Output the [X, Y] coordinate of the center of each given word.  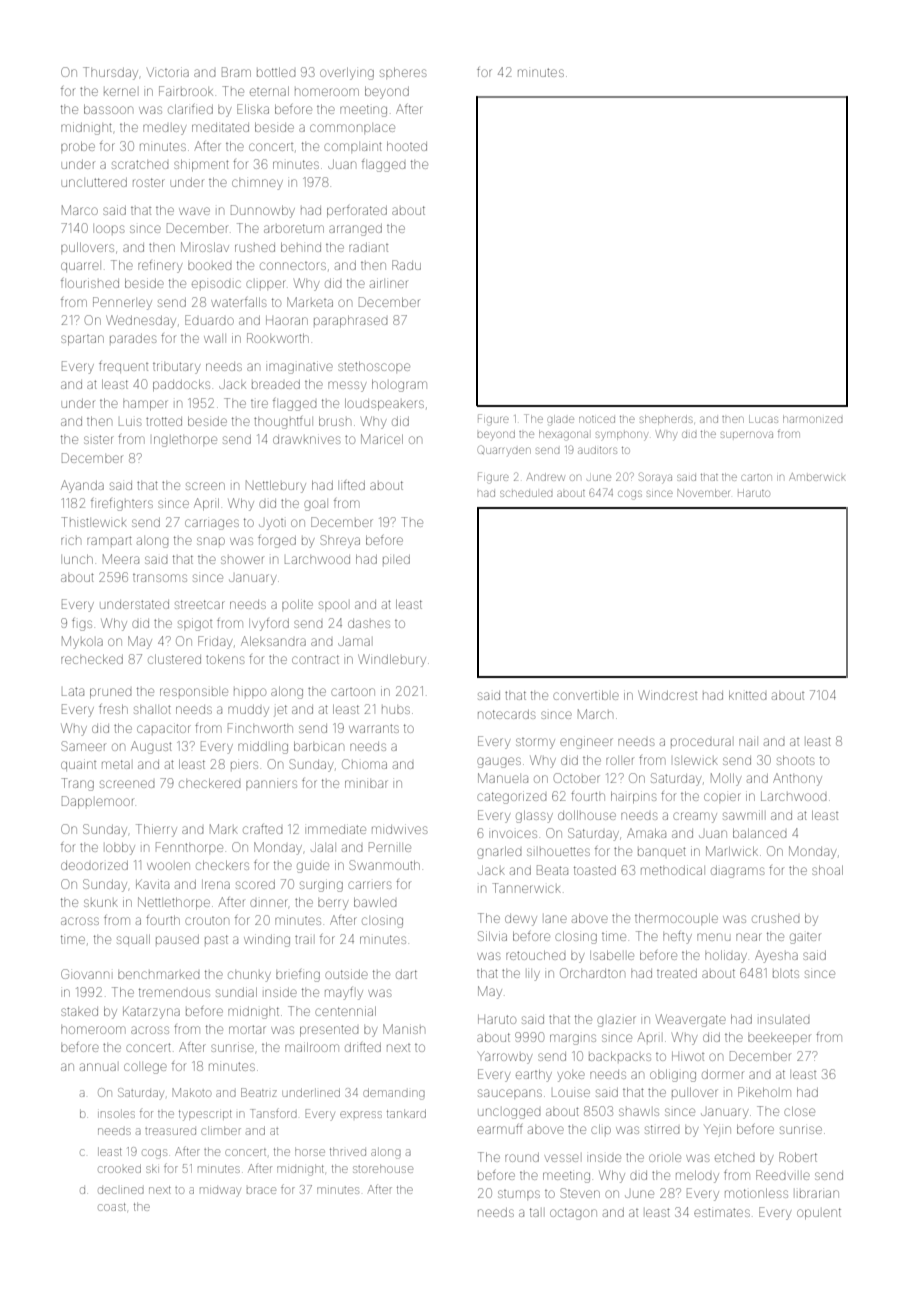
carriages [212, 524]
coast [112, 1207]
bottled [276, 72]
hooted [407, 146]
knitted [747, 695]
